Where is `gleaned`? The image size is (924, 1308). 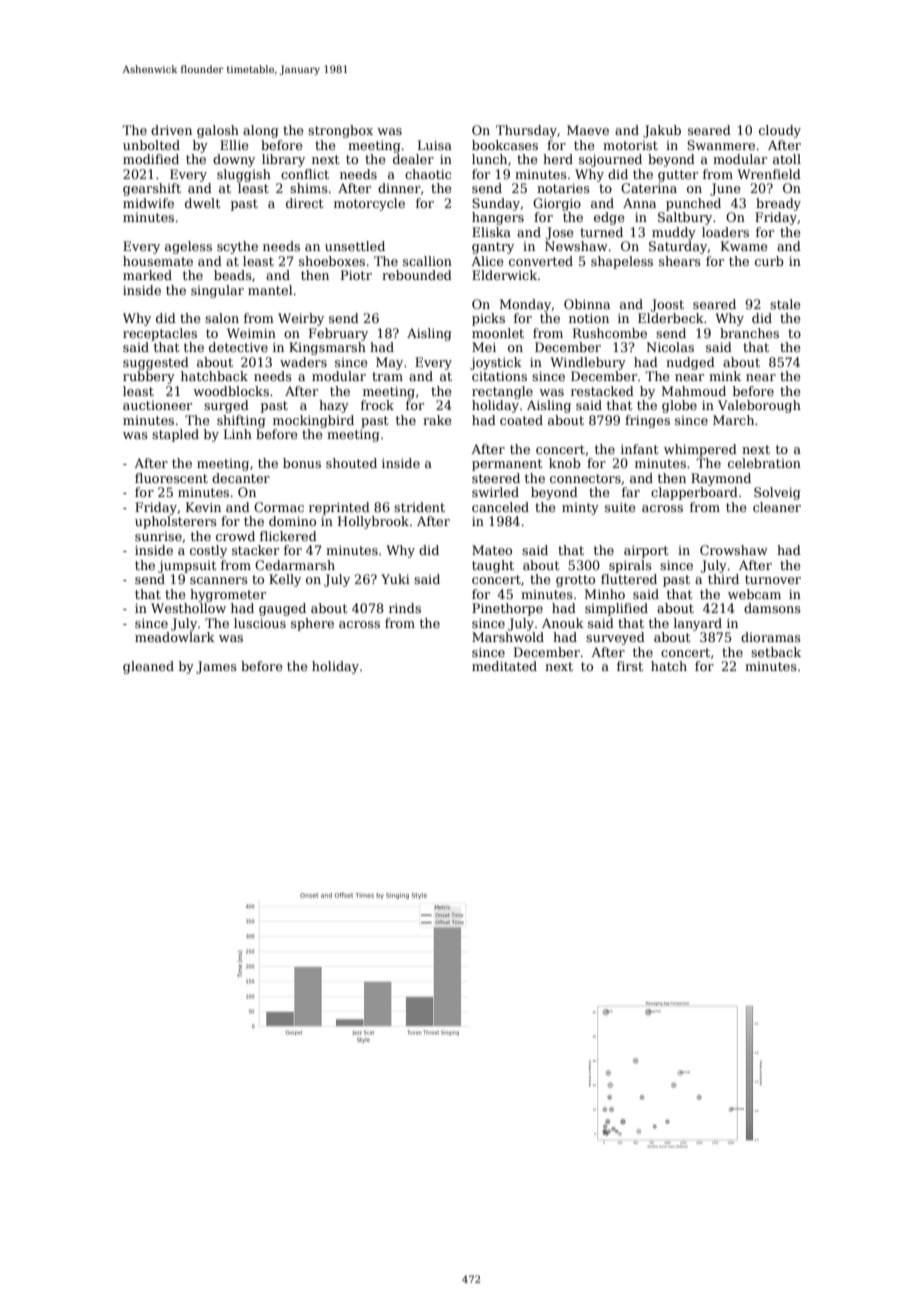
gleaned is located at coordinates (148, 667).
